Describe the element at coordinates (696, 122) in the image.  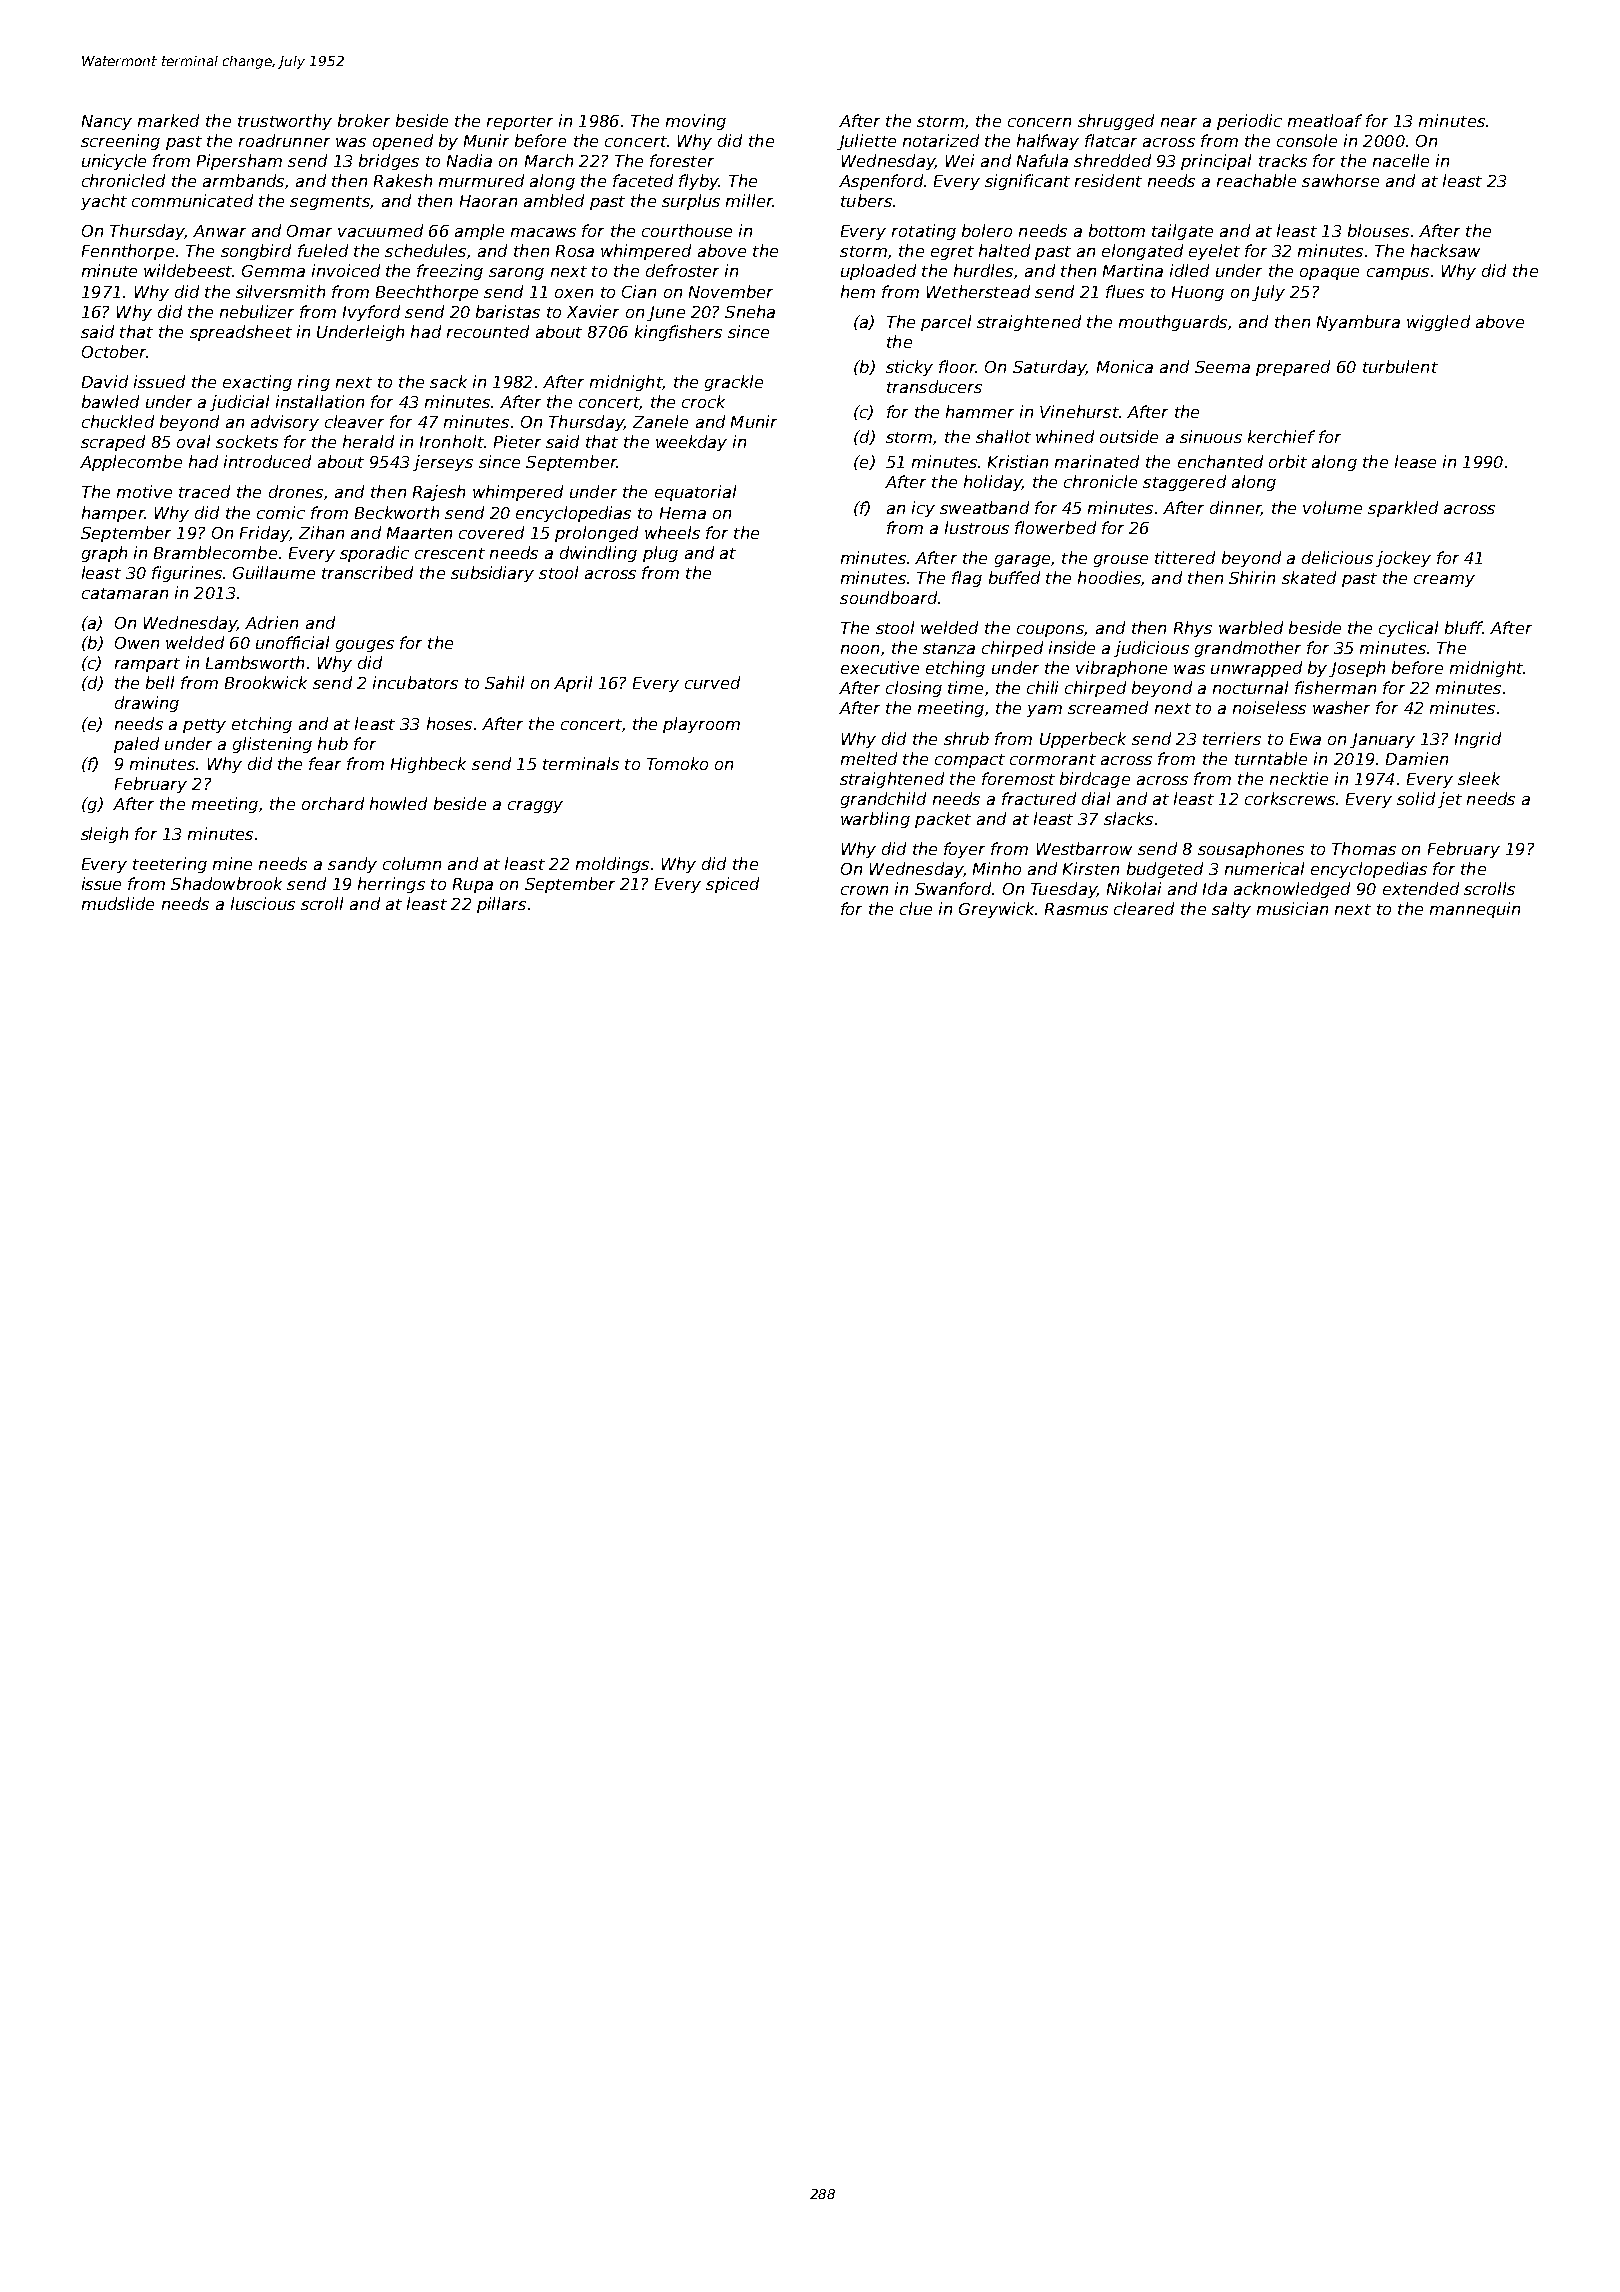
I see `moving` at that location.
